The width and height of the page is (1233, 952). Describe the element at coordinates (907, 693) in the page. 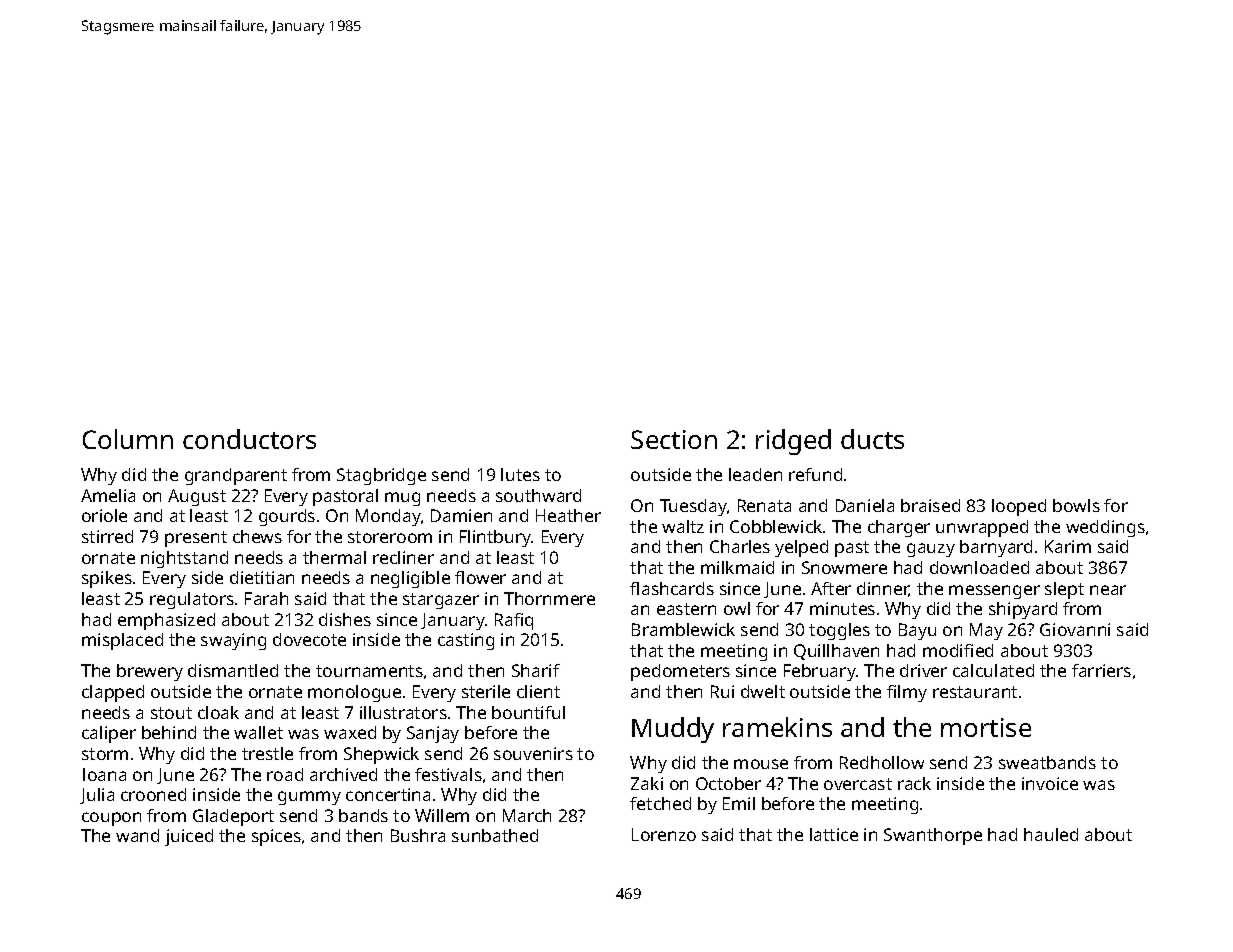

I see `filmy` at that location.
